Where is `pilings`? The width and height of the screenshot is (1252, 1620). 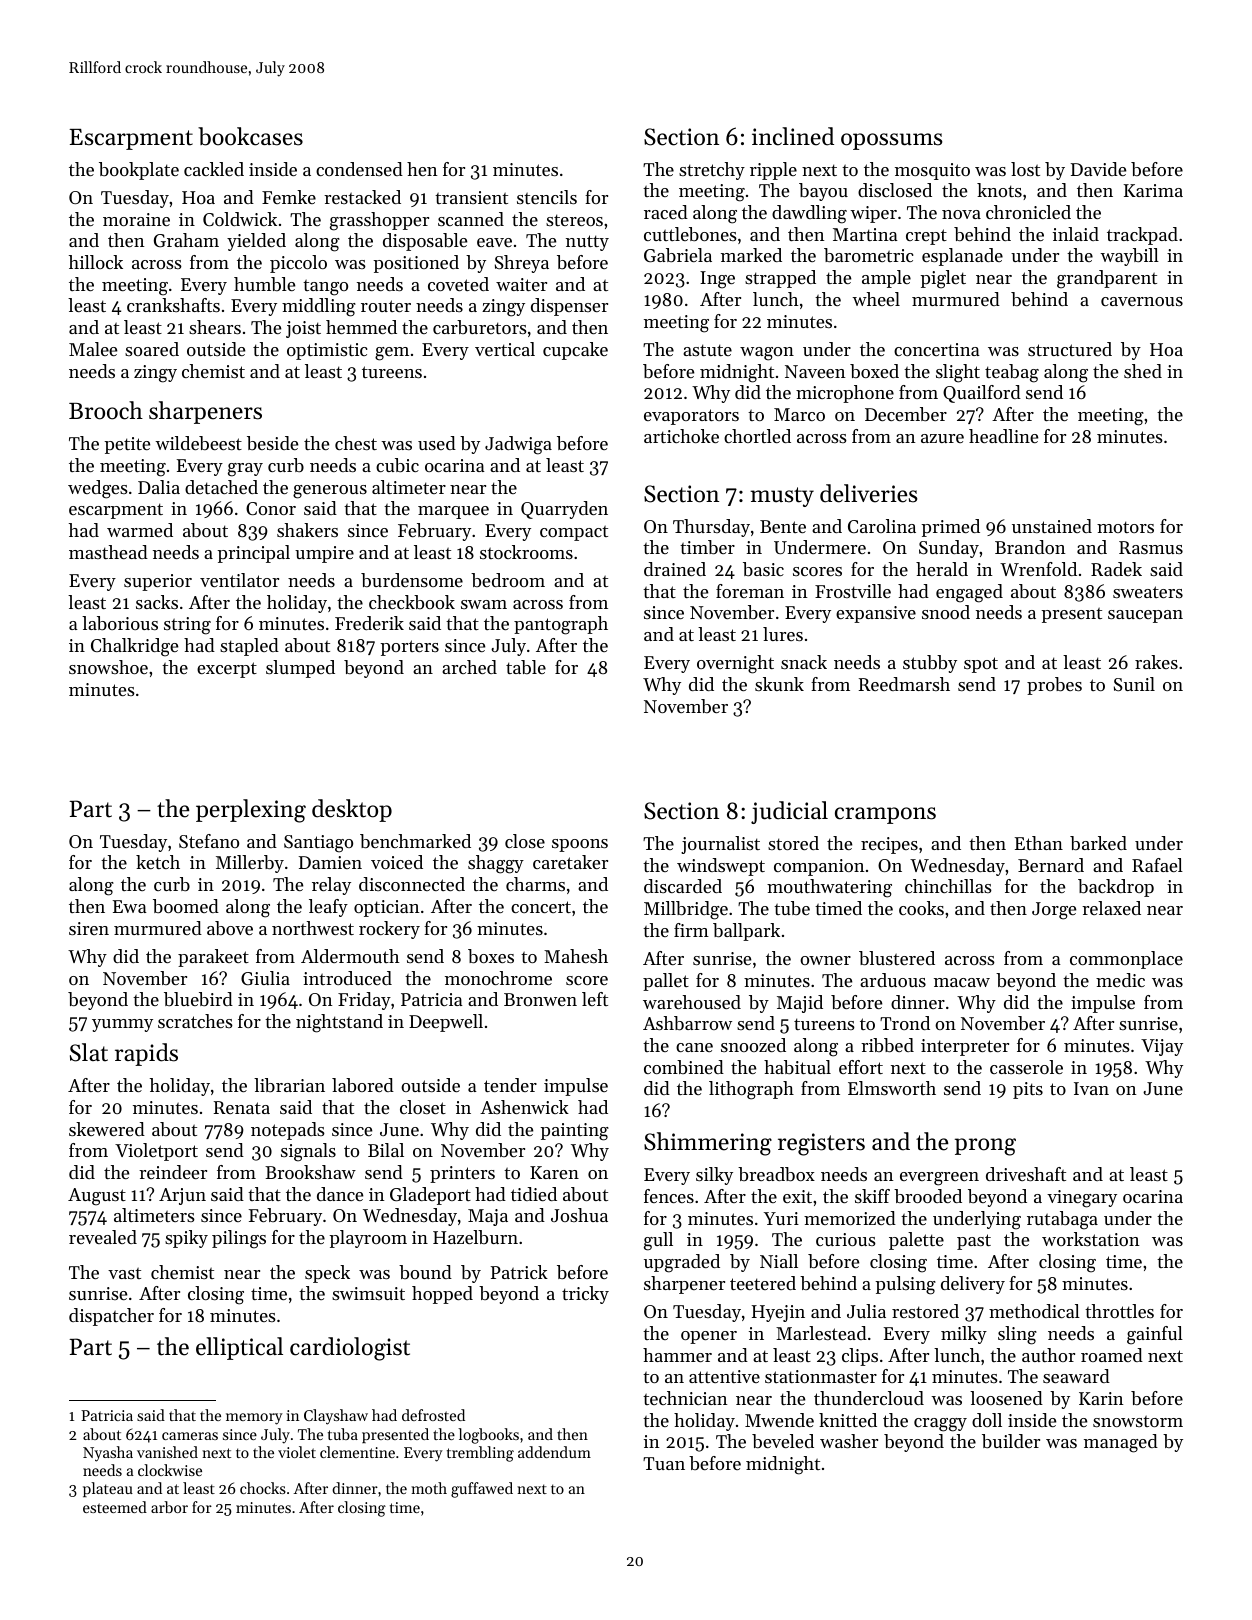 pilings is located at coordinates (239, 1239).
